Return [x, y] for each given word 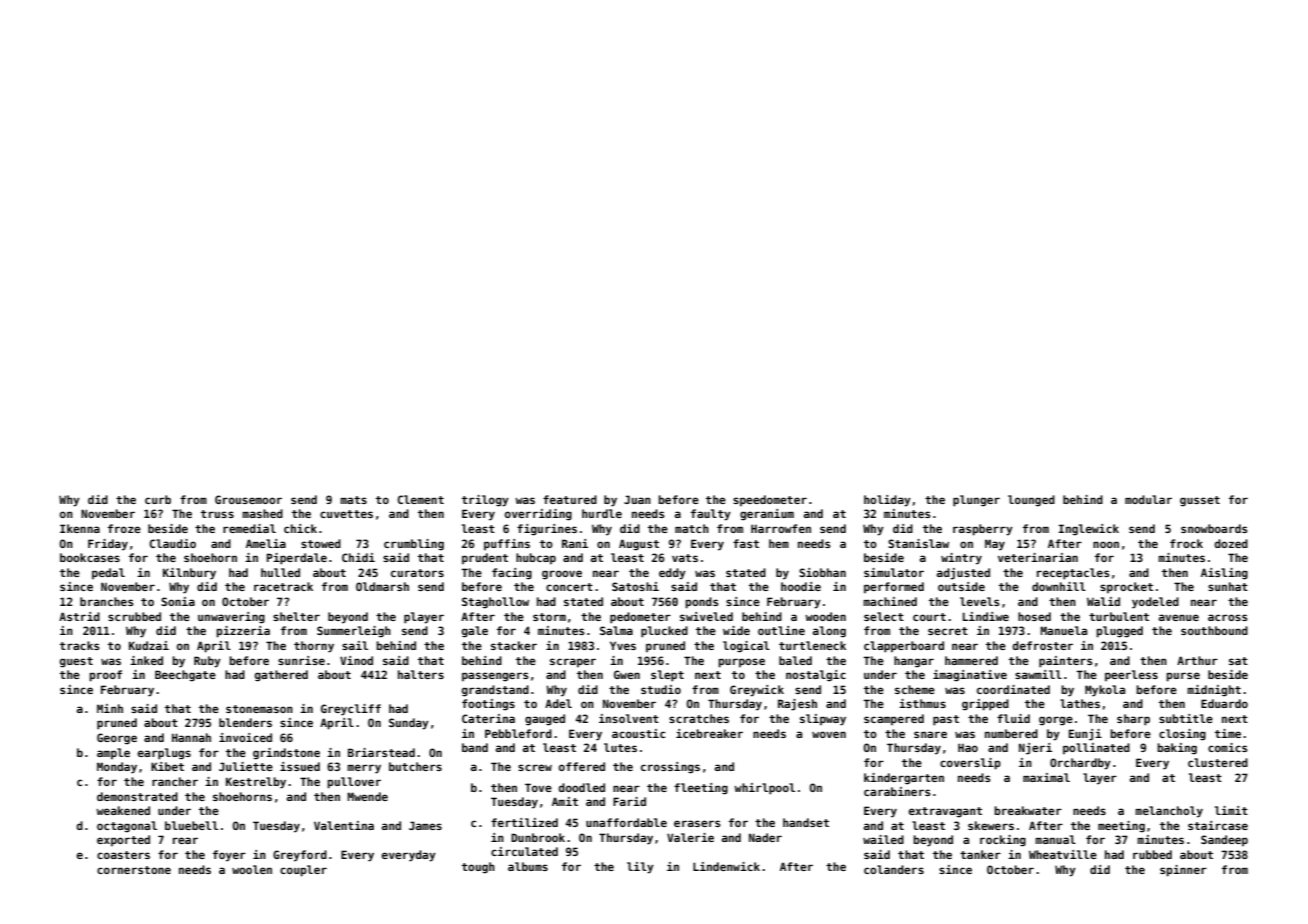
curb [158, 499]
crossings [670, 768]
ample [113, 753]
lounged [1031, 501]
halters [421, 674]
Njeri [1035, 749]
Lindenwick [726, 866]
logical [746, 647]
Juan [637, 499]
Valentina [344, 825]
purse [1183, 677]
